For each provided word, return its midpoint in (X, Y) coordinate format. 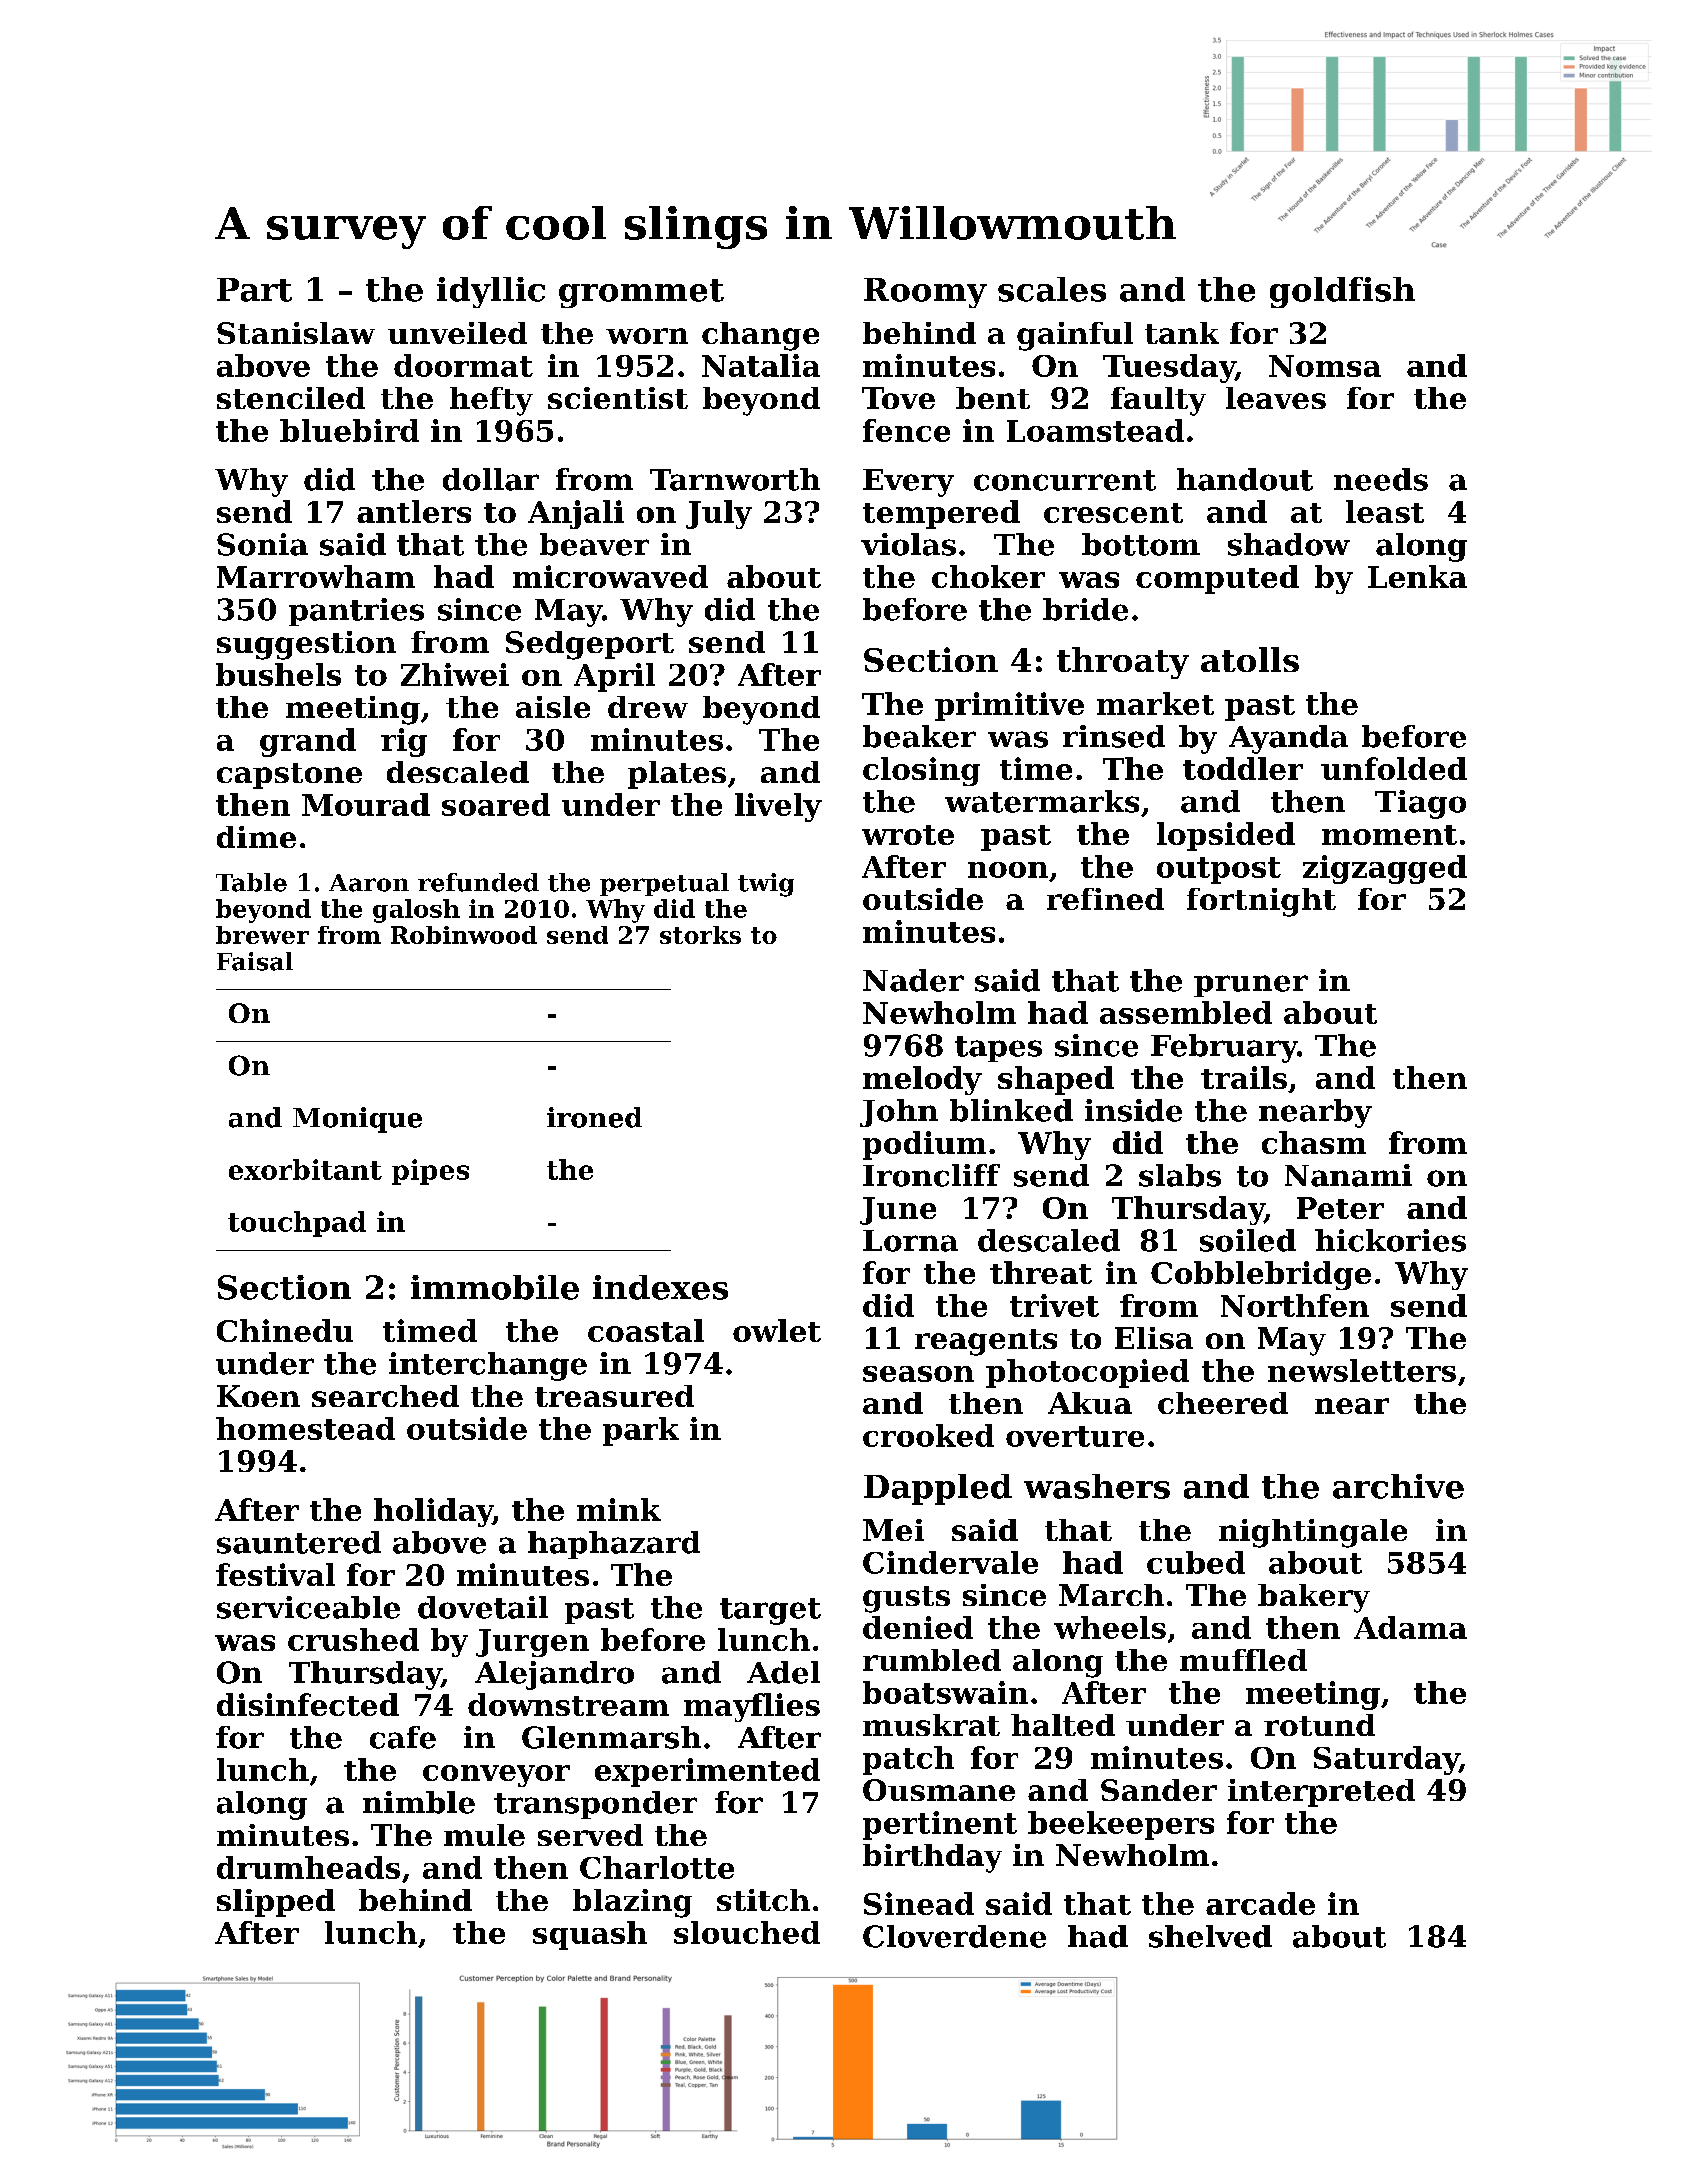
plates (677, 775)
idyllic (491, 292)
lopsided (1226, 836)
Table (251, 882)
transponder (595, 1805)
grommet (641, 293)
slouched (747, 1932)
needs (1381, 479)
